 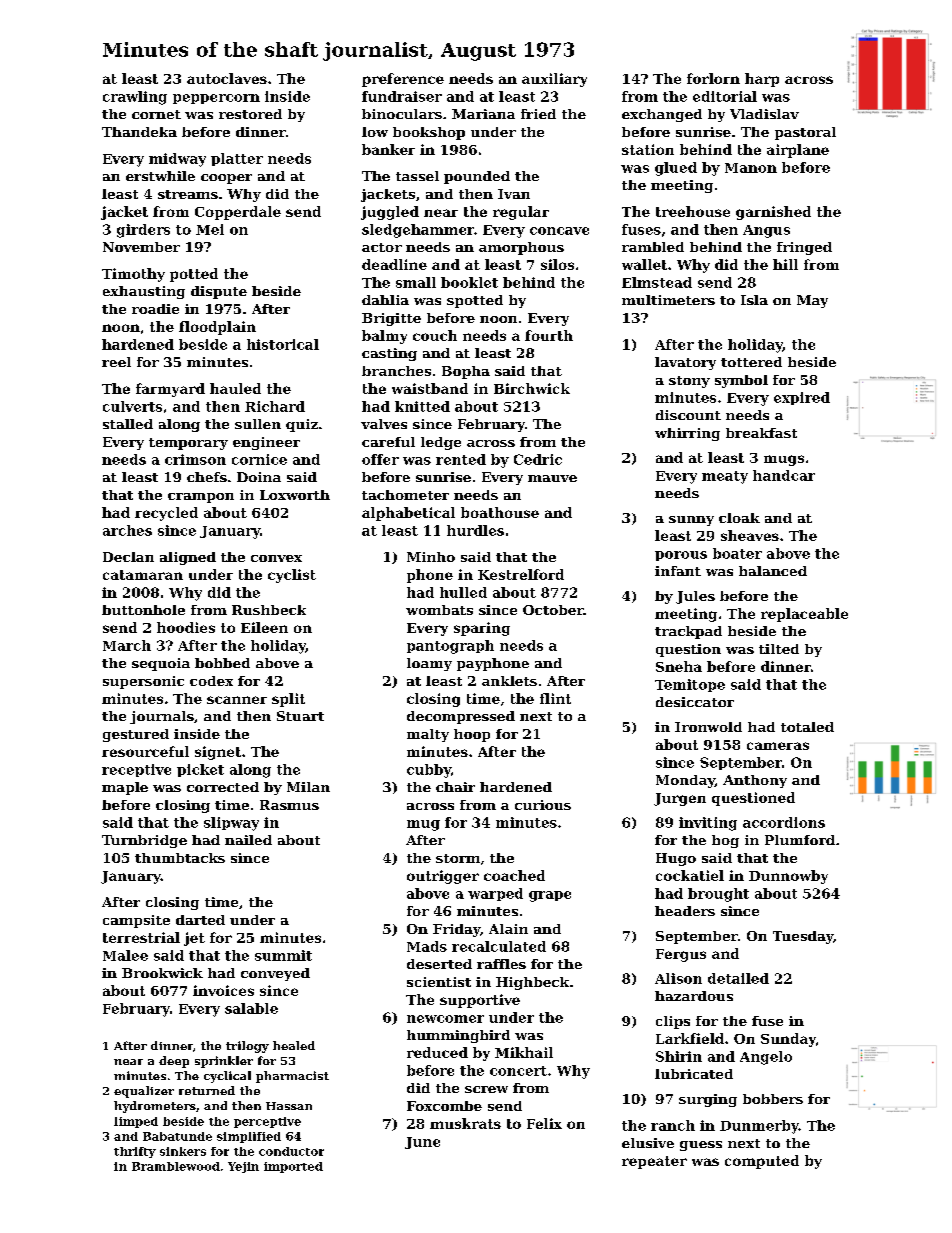 What do you see at coordinates (384, 337) in the screenshot?
I see `balmy` at bounding box center [384, 337].
